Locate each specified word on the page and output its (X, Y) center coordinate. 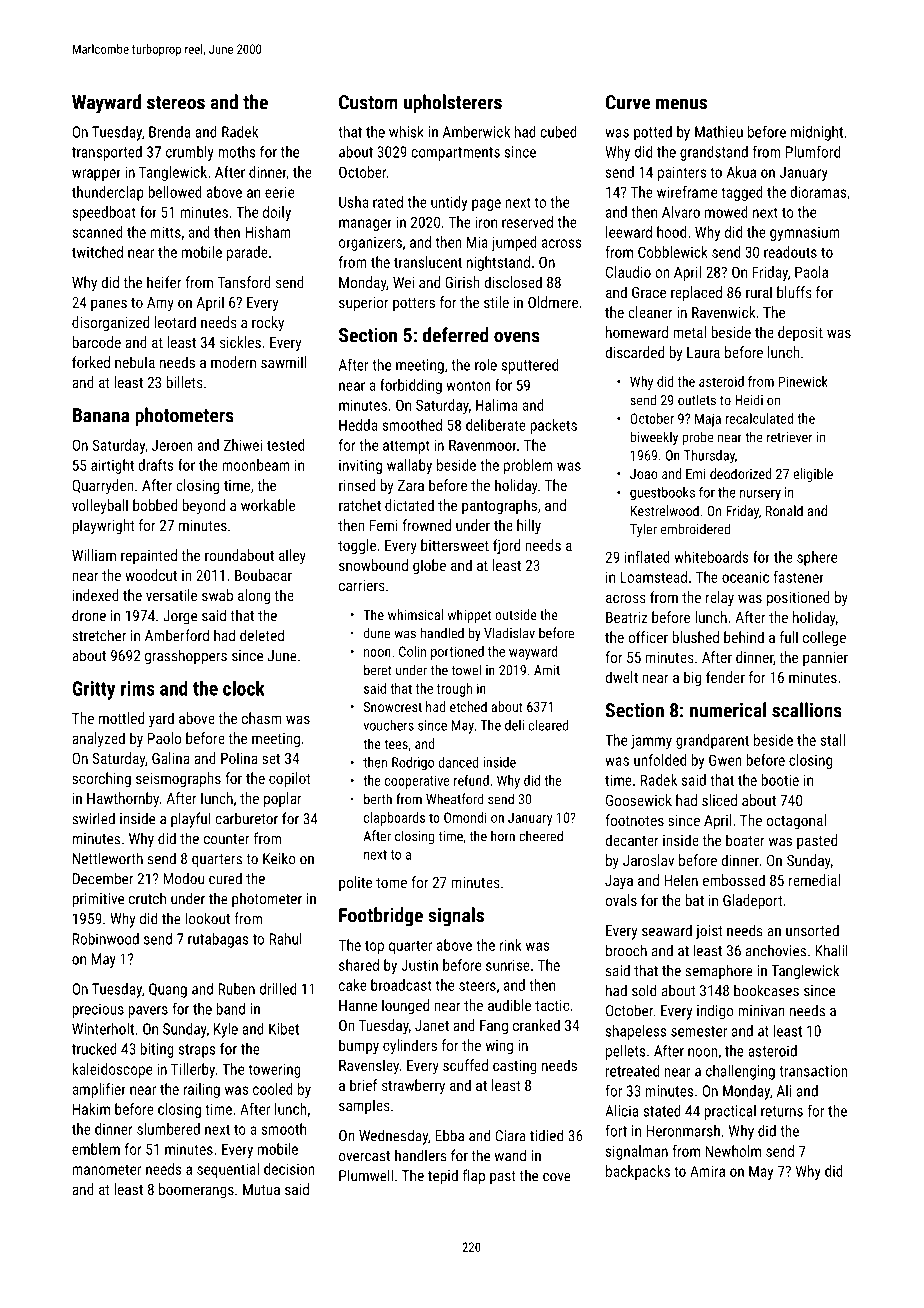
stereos (176, 103)
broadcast (401, 985)
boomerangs (196, 1190)
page (486, 205)
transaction (813, 1071)
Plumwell (366, 1175)
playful (190, 820)
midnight (817, 133)
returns (782, 1111)
